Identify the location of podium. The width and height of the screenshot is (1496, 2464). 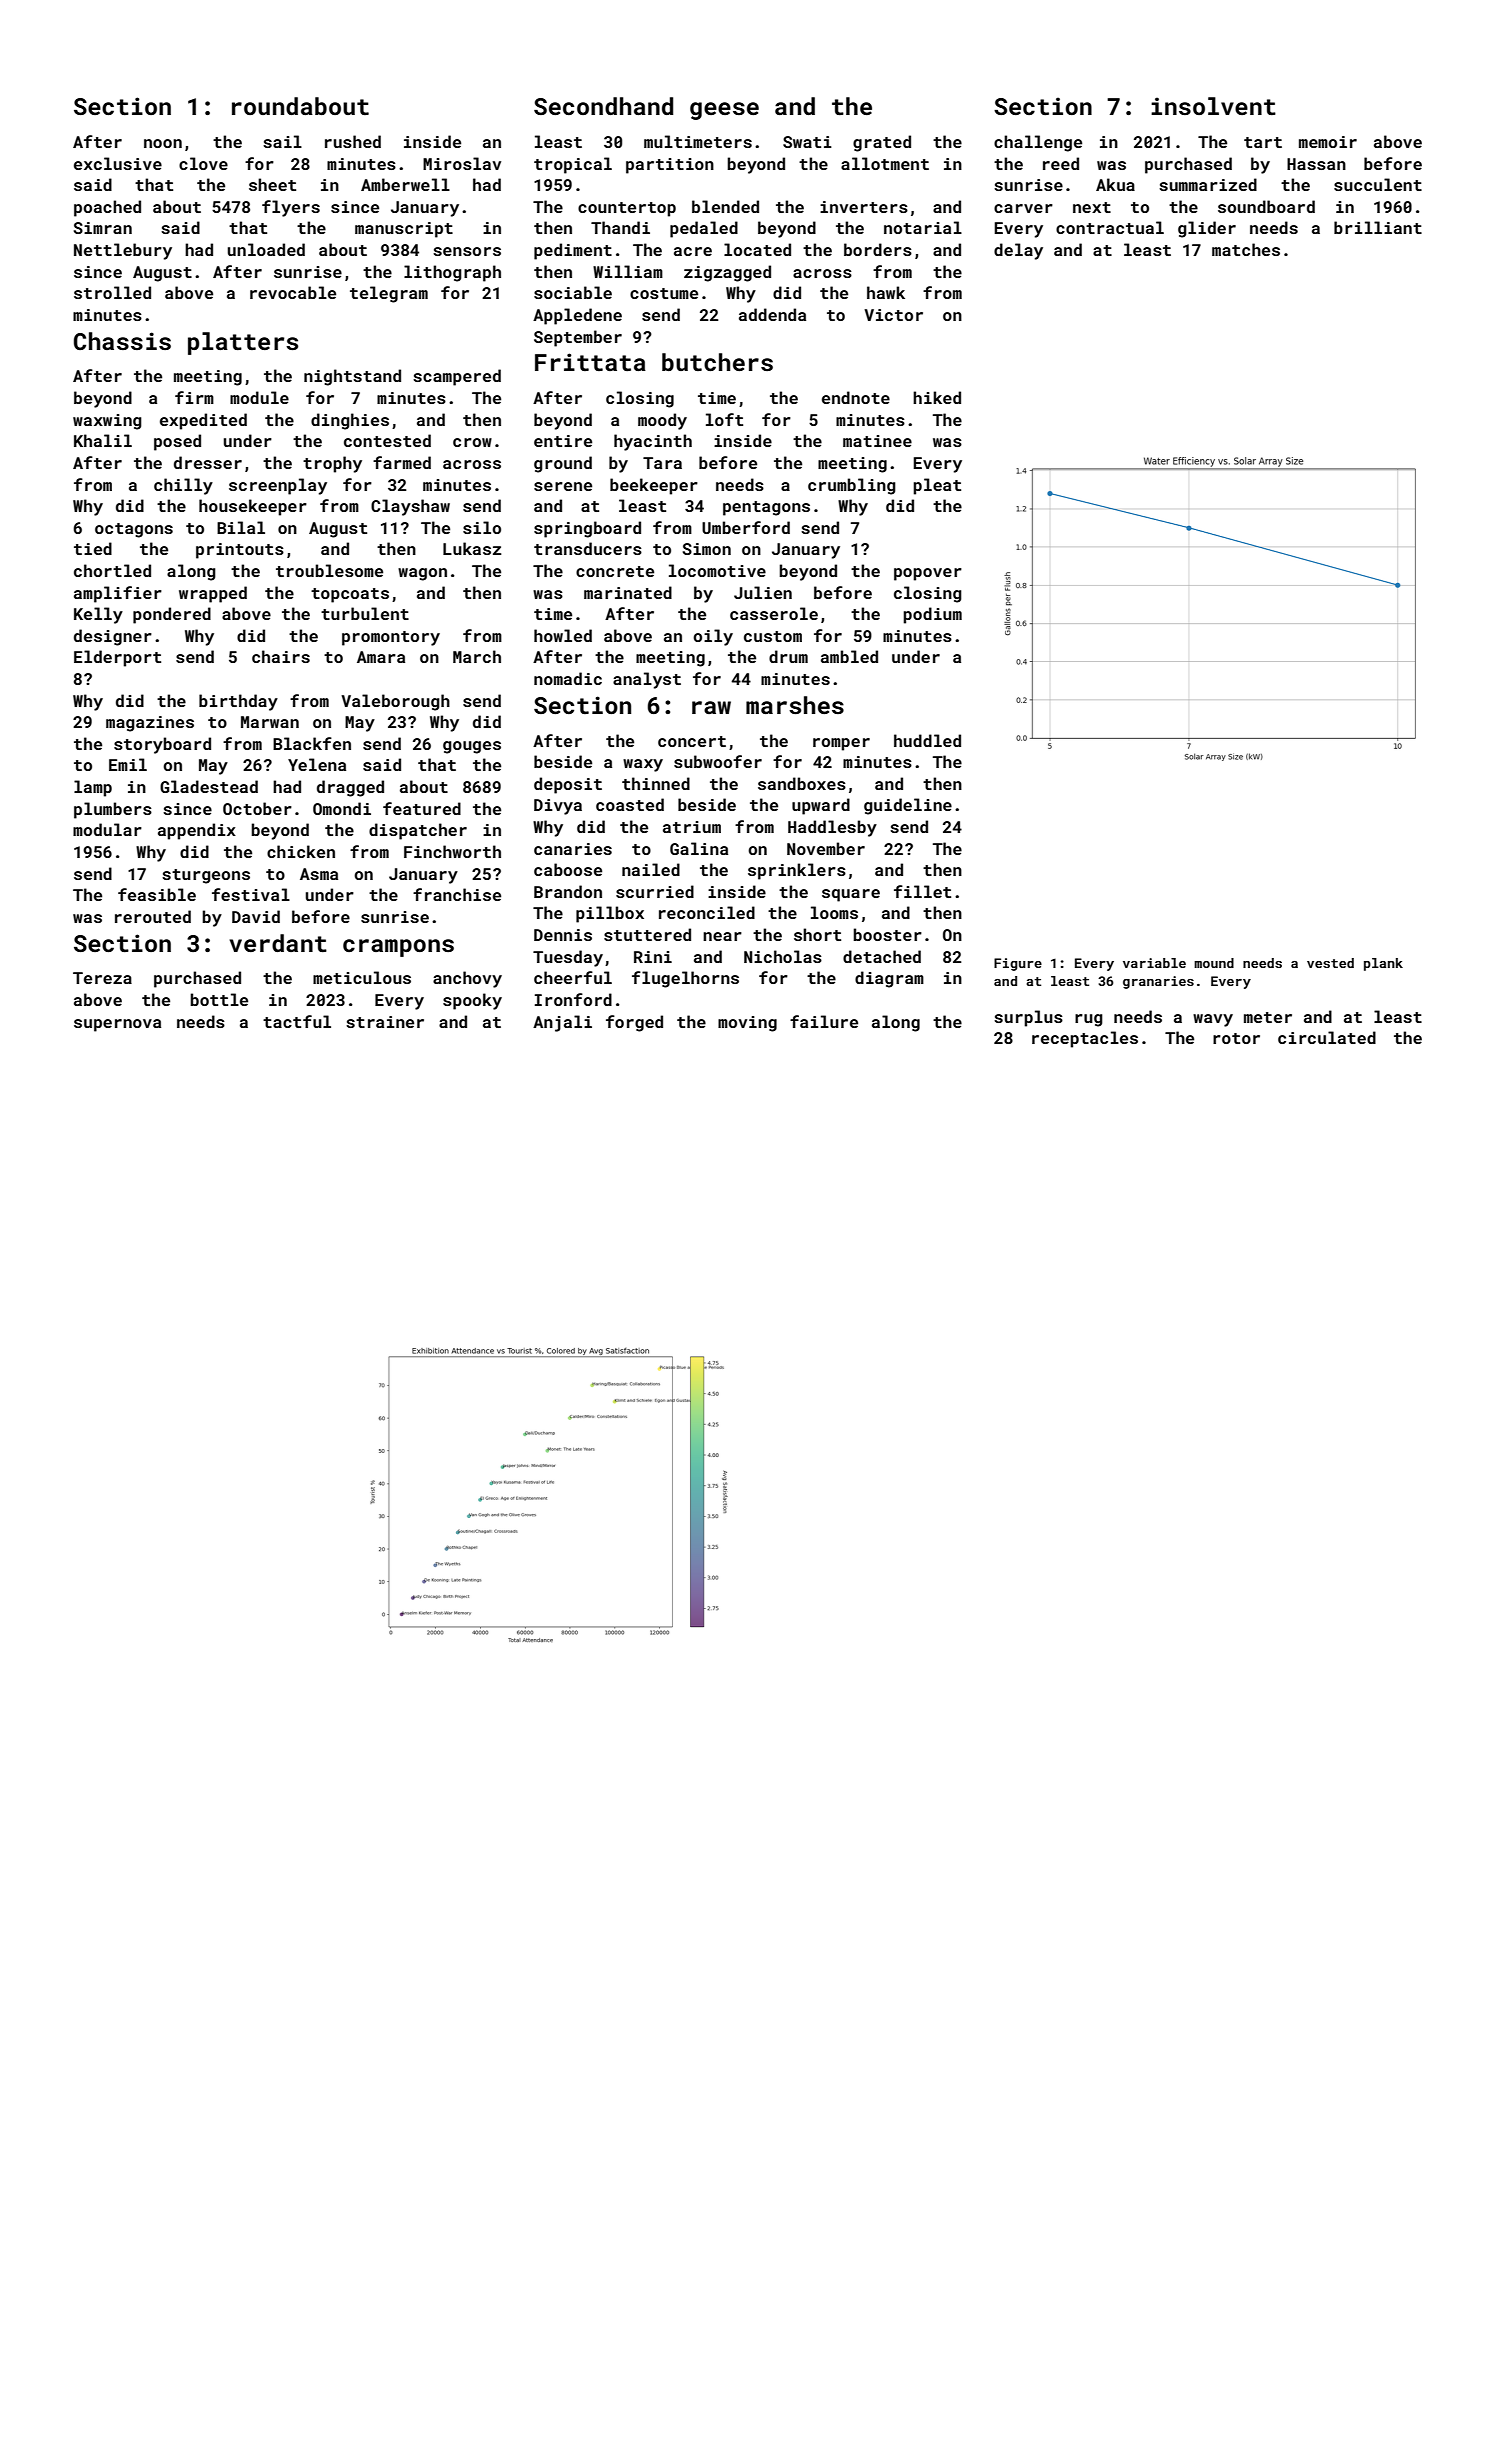
(932, 615).
